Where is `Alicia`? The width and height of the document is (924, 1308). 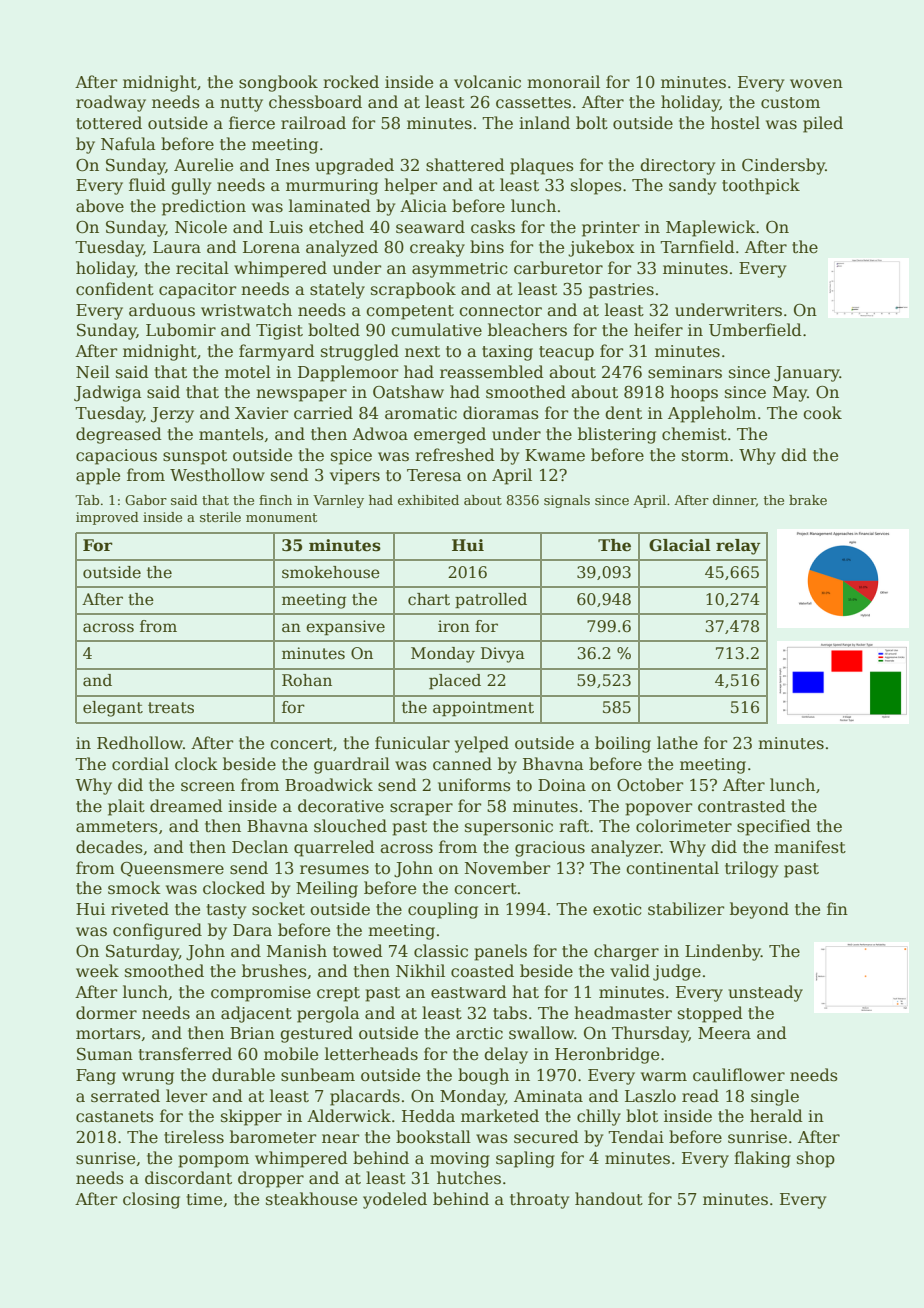
Alicia is located at coordinates (423, 205).
